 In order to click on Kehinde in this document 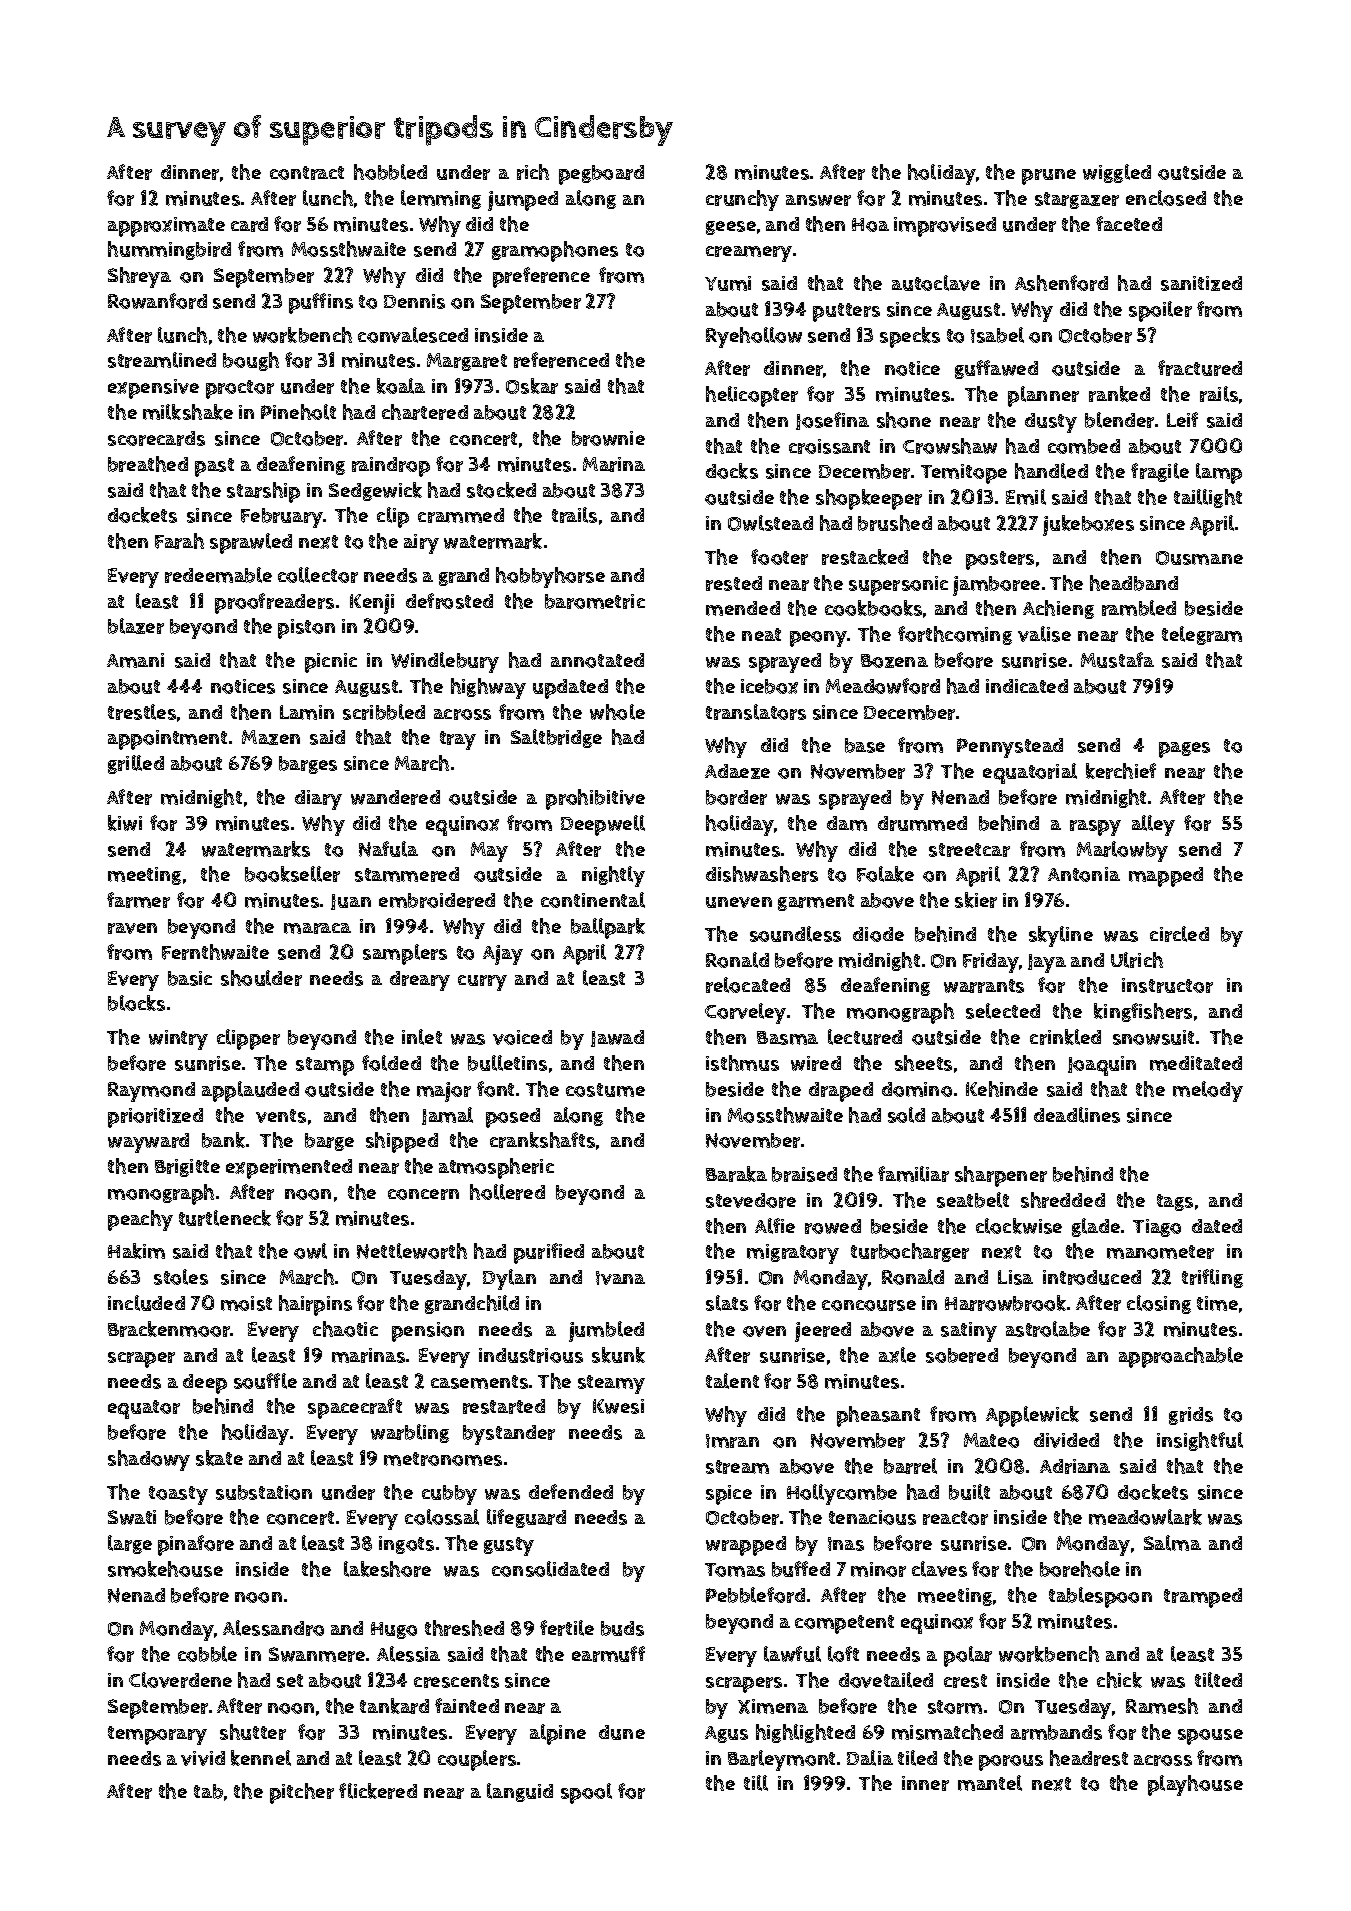, I will do `click(1002, 1089)`.
